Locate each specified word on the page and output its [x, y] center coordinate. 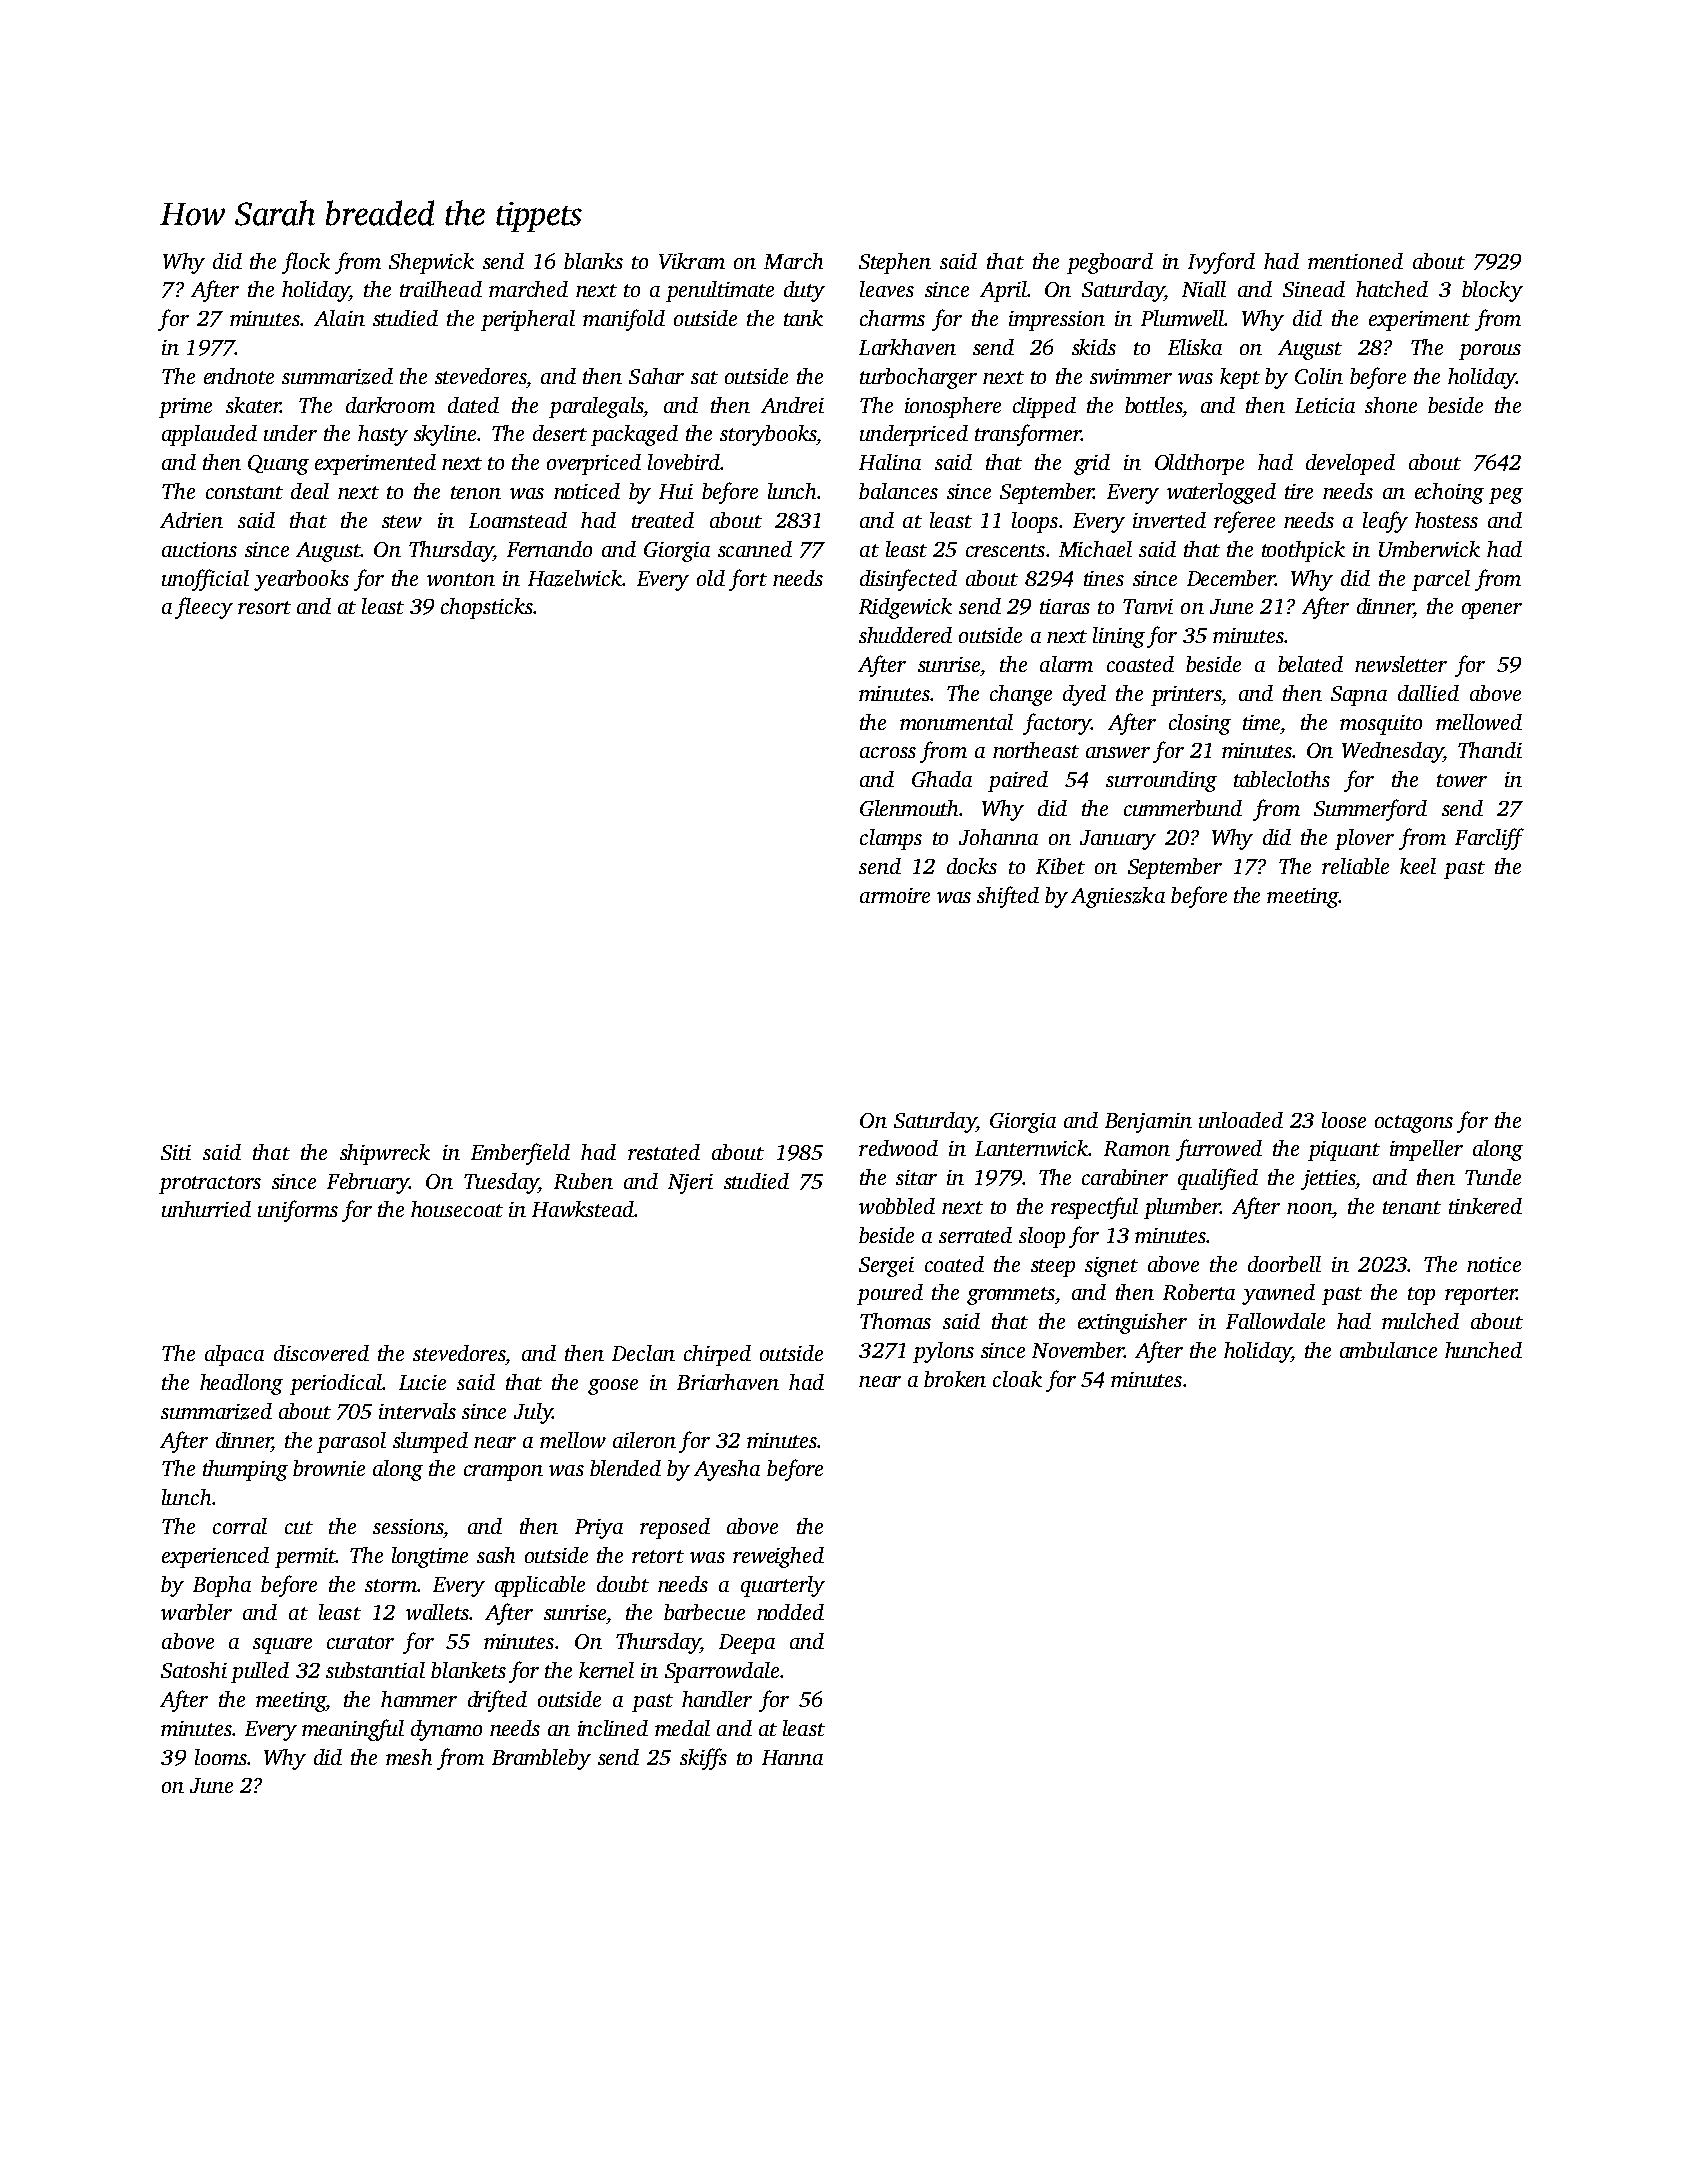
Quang [278, 465]
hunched [1483, 1350]
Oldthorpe [1199, 464]
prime [185, 408]
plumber [1182, 1208]
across [888, 752]
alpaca [234, 1355]
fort [748, 580]
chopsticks [487, 608]
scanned [755, 549]
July [533, 1413]
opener [1492, 611]
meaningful [353, 1730]
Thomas [895, 1321]
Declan [643, 1353]
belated [1310, 664]
